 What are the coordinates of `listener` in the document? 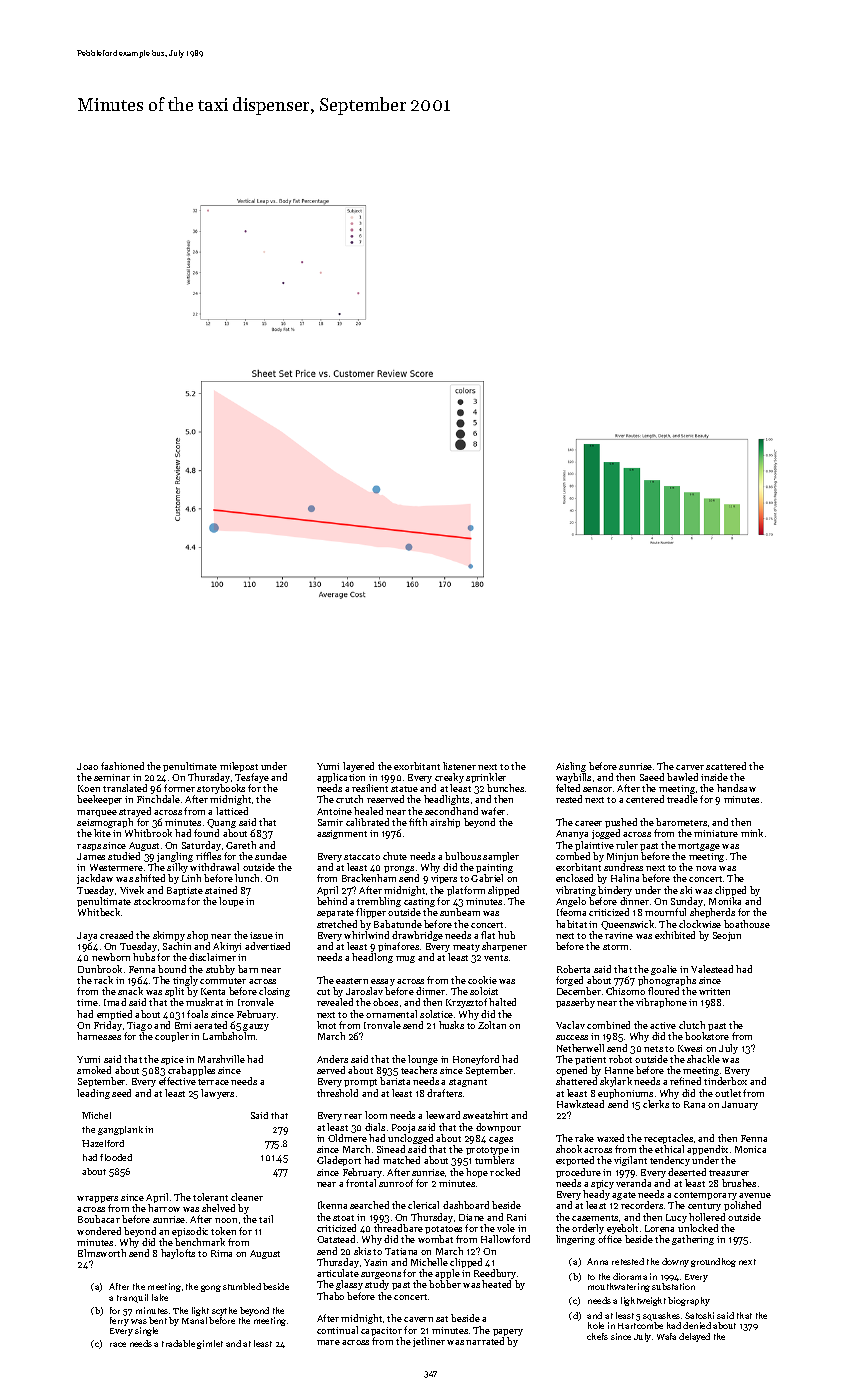 It's located at (459, 766).
